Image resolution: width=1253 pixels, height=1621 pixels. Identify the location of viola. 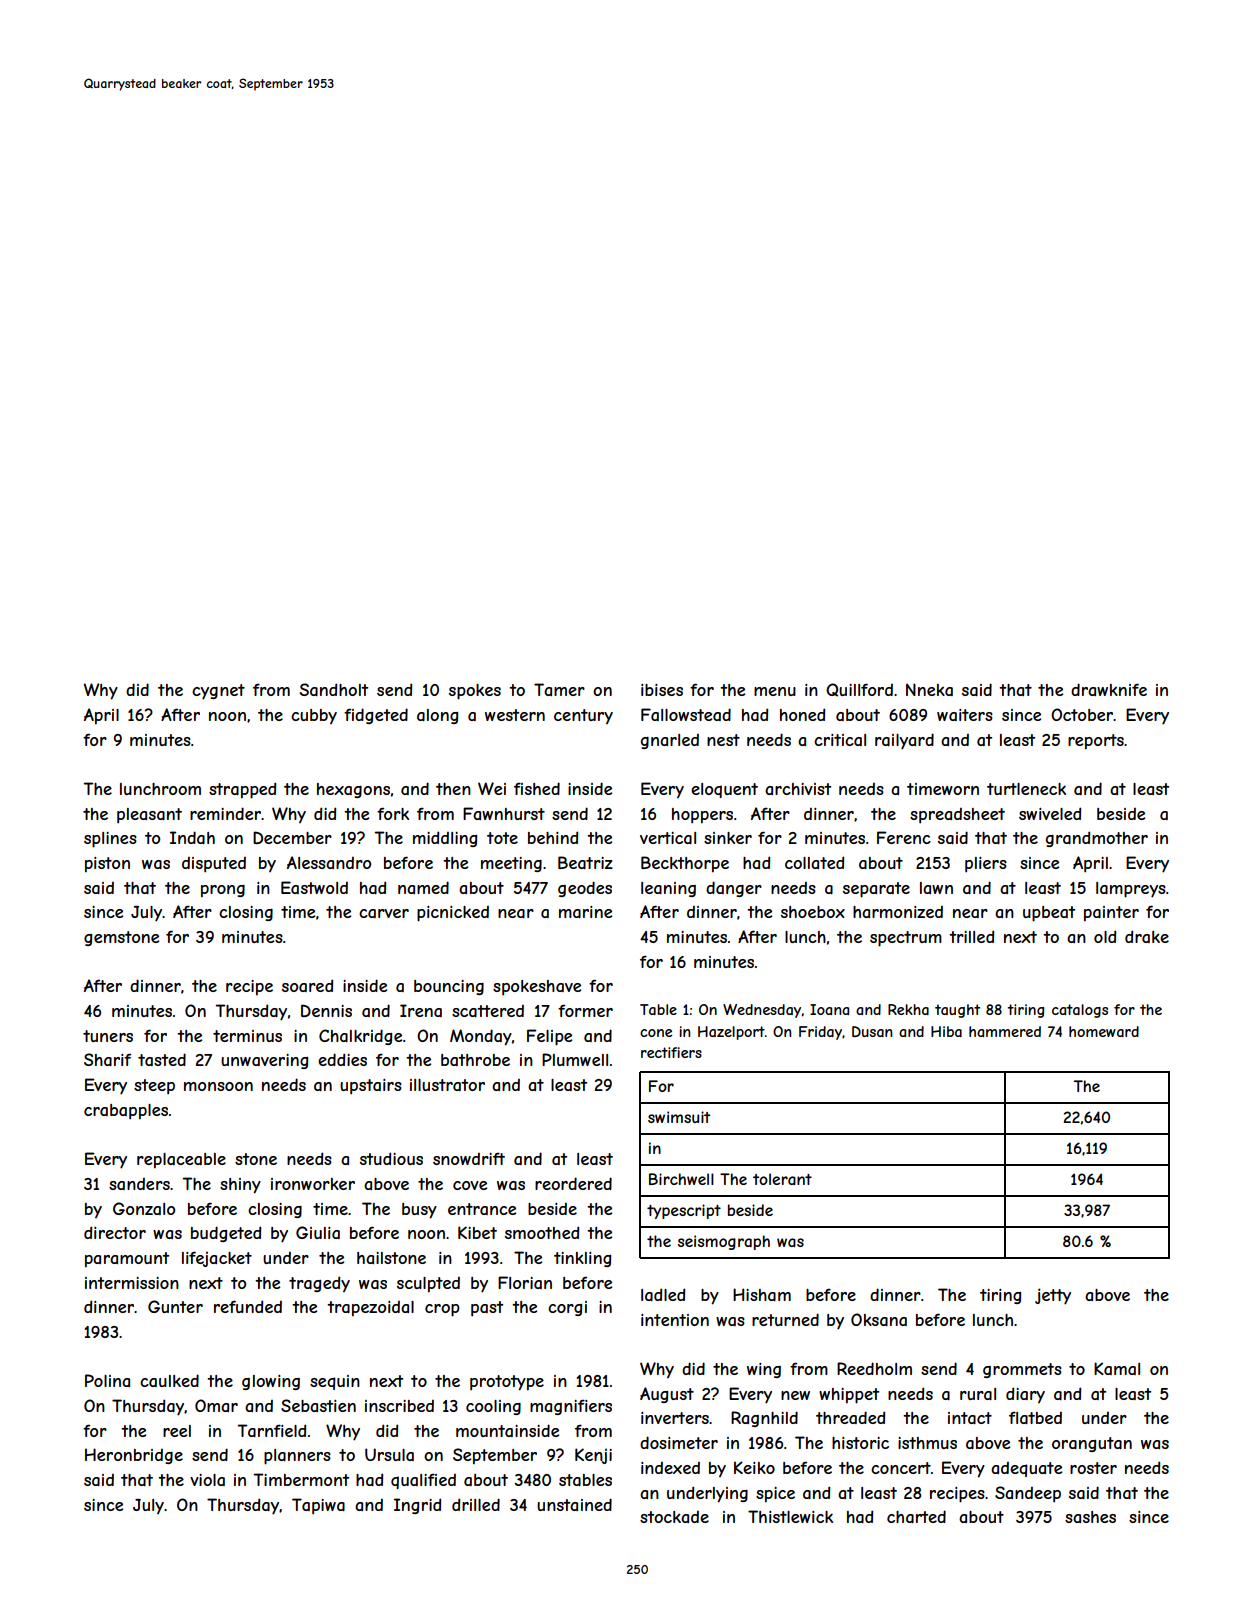
(207, 1480).
